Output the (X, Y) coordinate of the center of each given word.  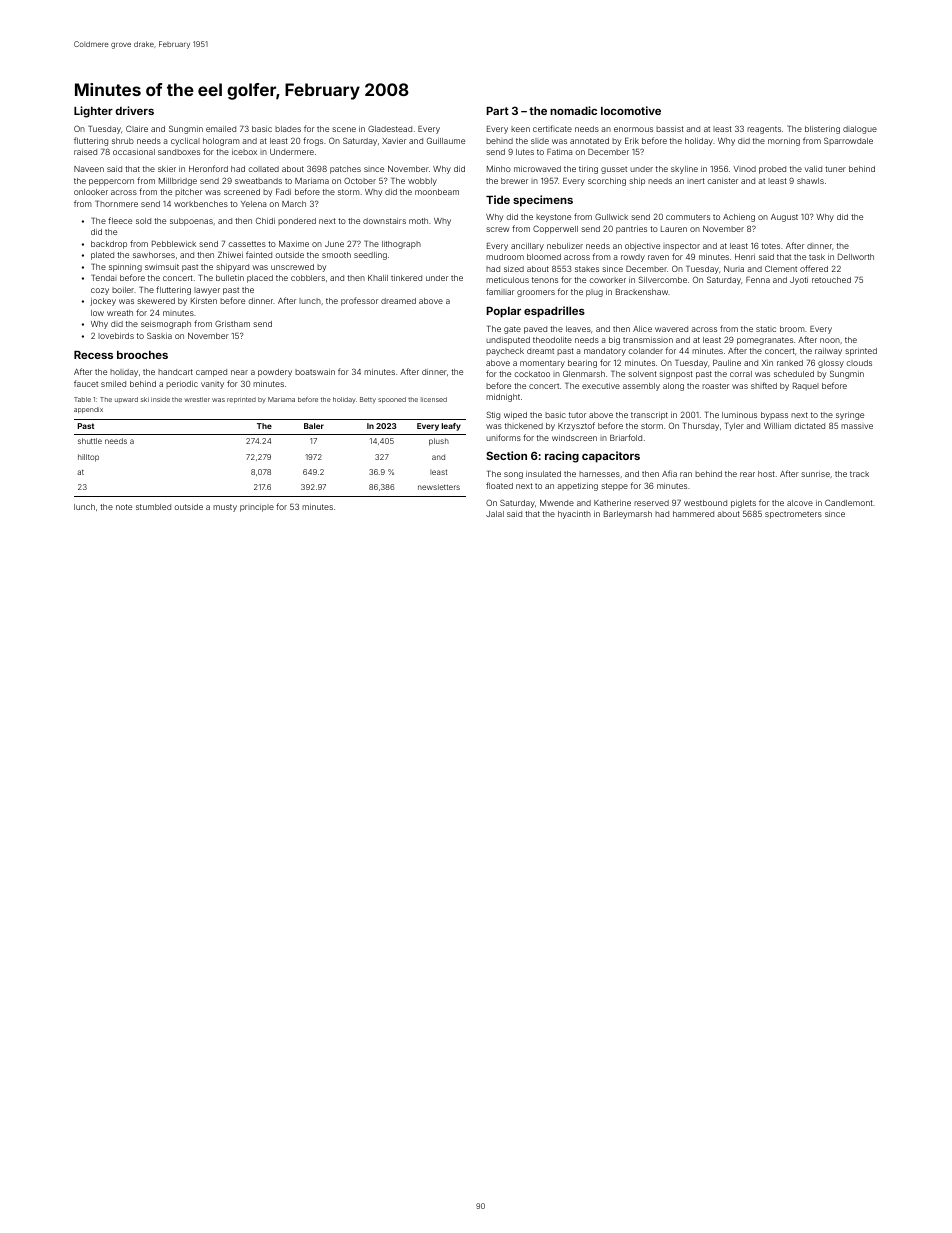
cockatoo (532, 374)
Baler (314, 426)
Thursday (701, 427)
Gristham (232, 323)
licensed (434, 399)
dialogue (860, 130)
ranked (790, 363)
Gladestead (390, 128)
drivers (134, 110)
